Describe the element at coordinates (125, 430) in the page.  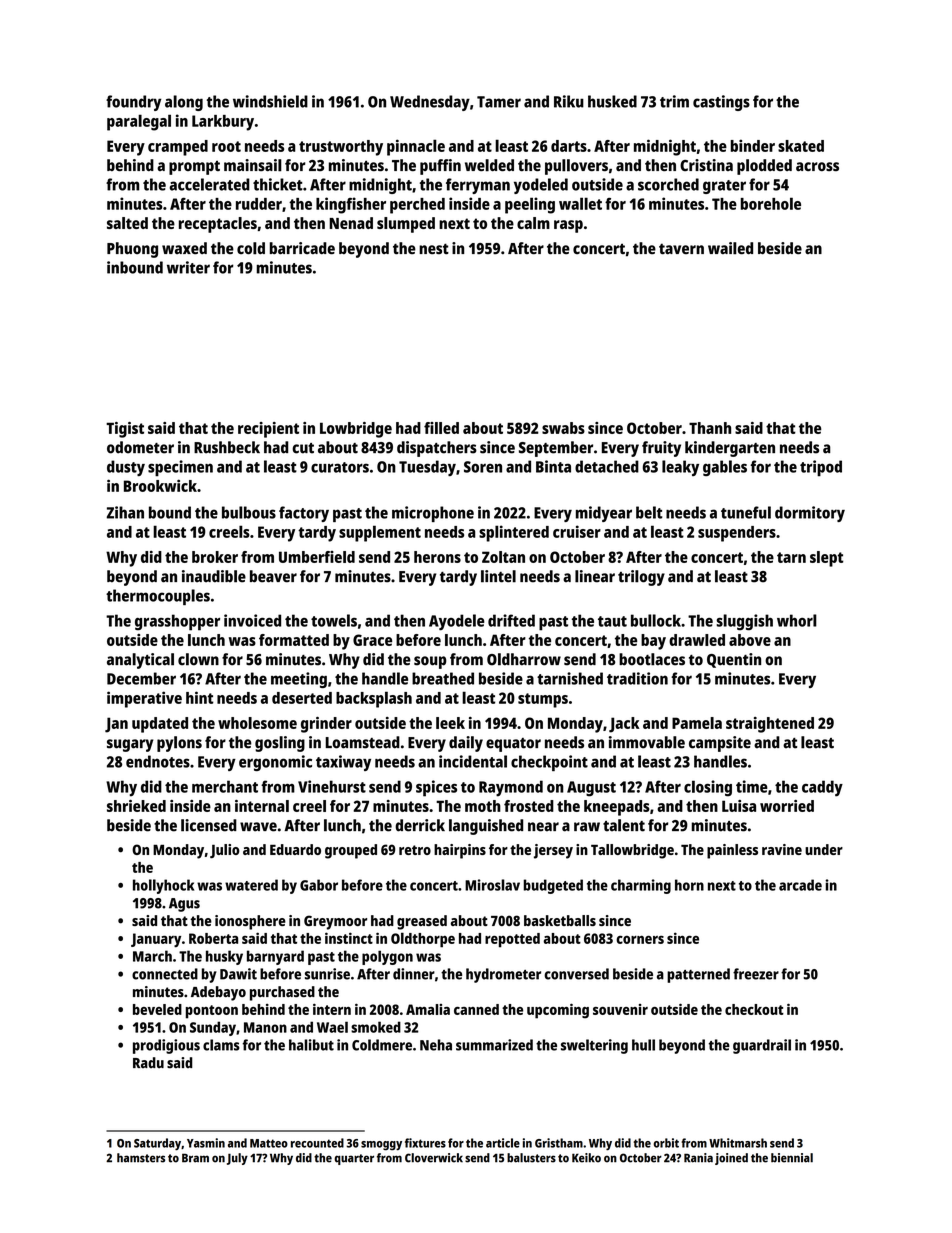
I see `Tigist` at that location.
